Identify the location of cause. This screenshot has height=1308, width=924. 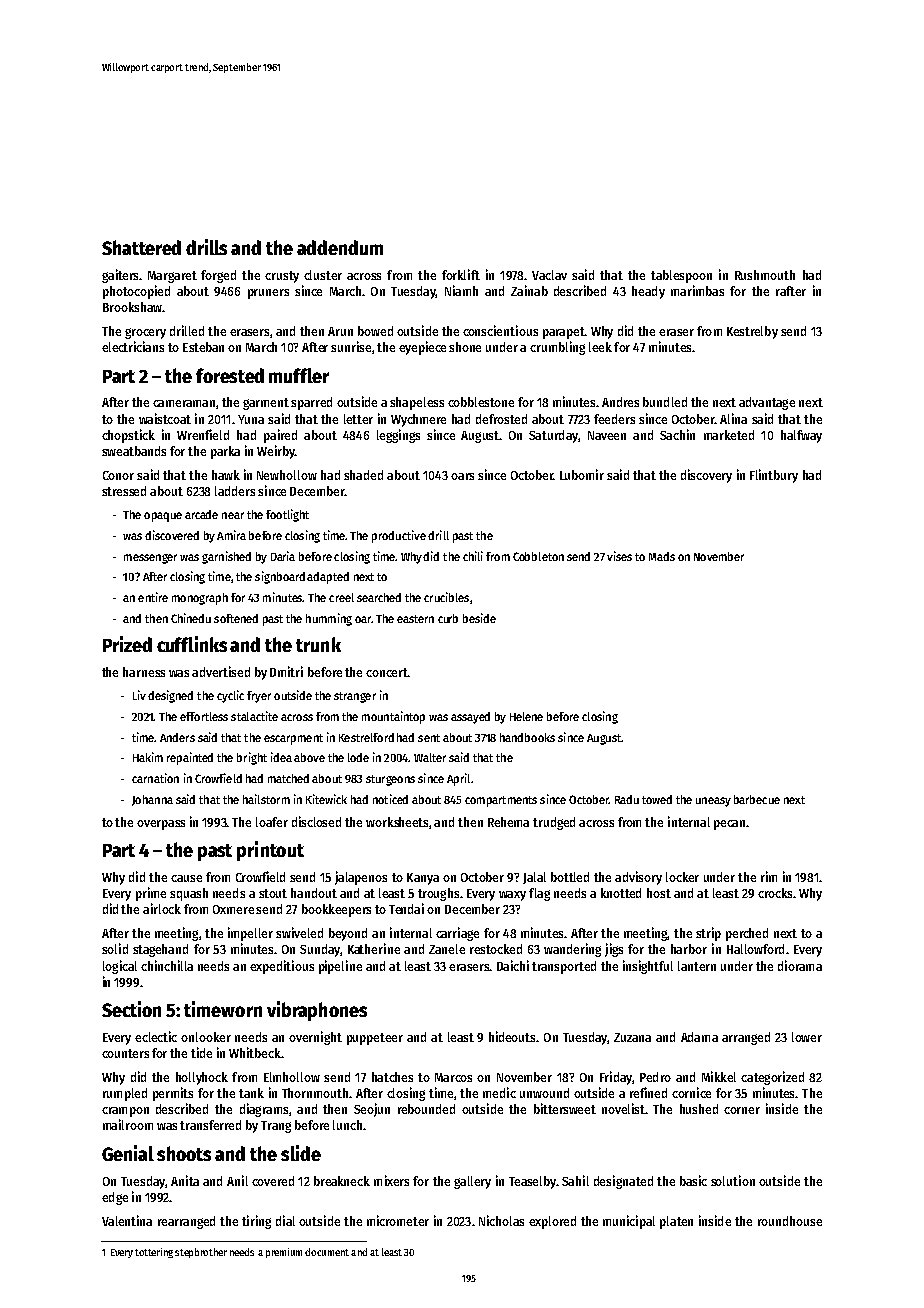
(186, 878).
